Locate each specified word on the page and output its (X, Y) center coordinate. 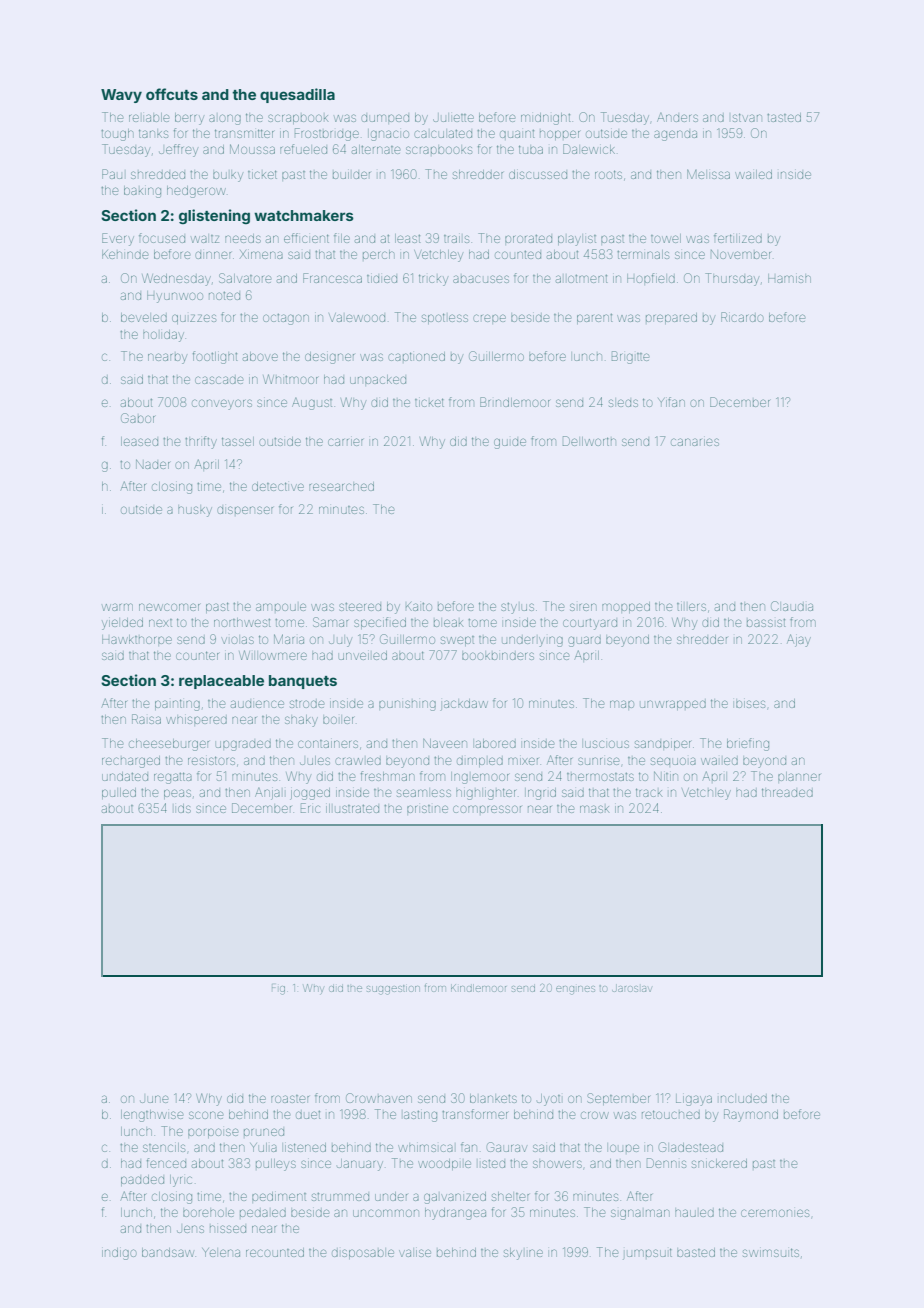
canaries (695, 442)
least (407, 238)
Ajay (799, 640)
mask (594, 809)
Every (118, 239)
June (154, 1099)
